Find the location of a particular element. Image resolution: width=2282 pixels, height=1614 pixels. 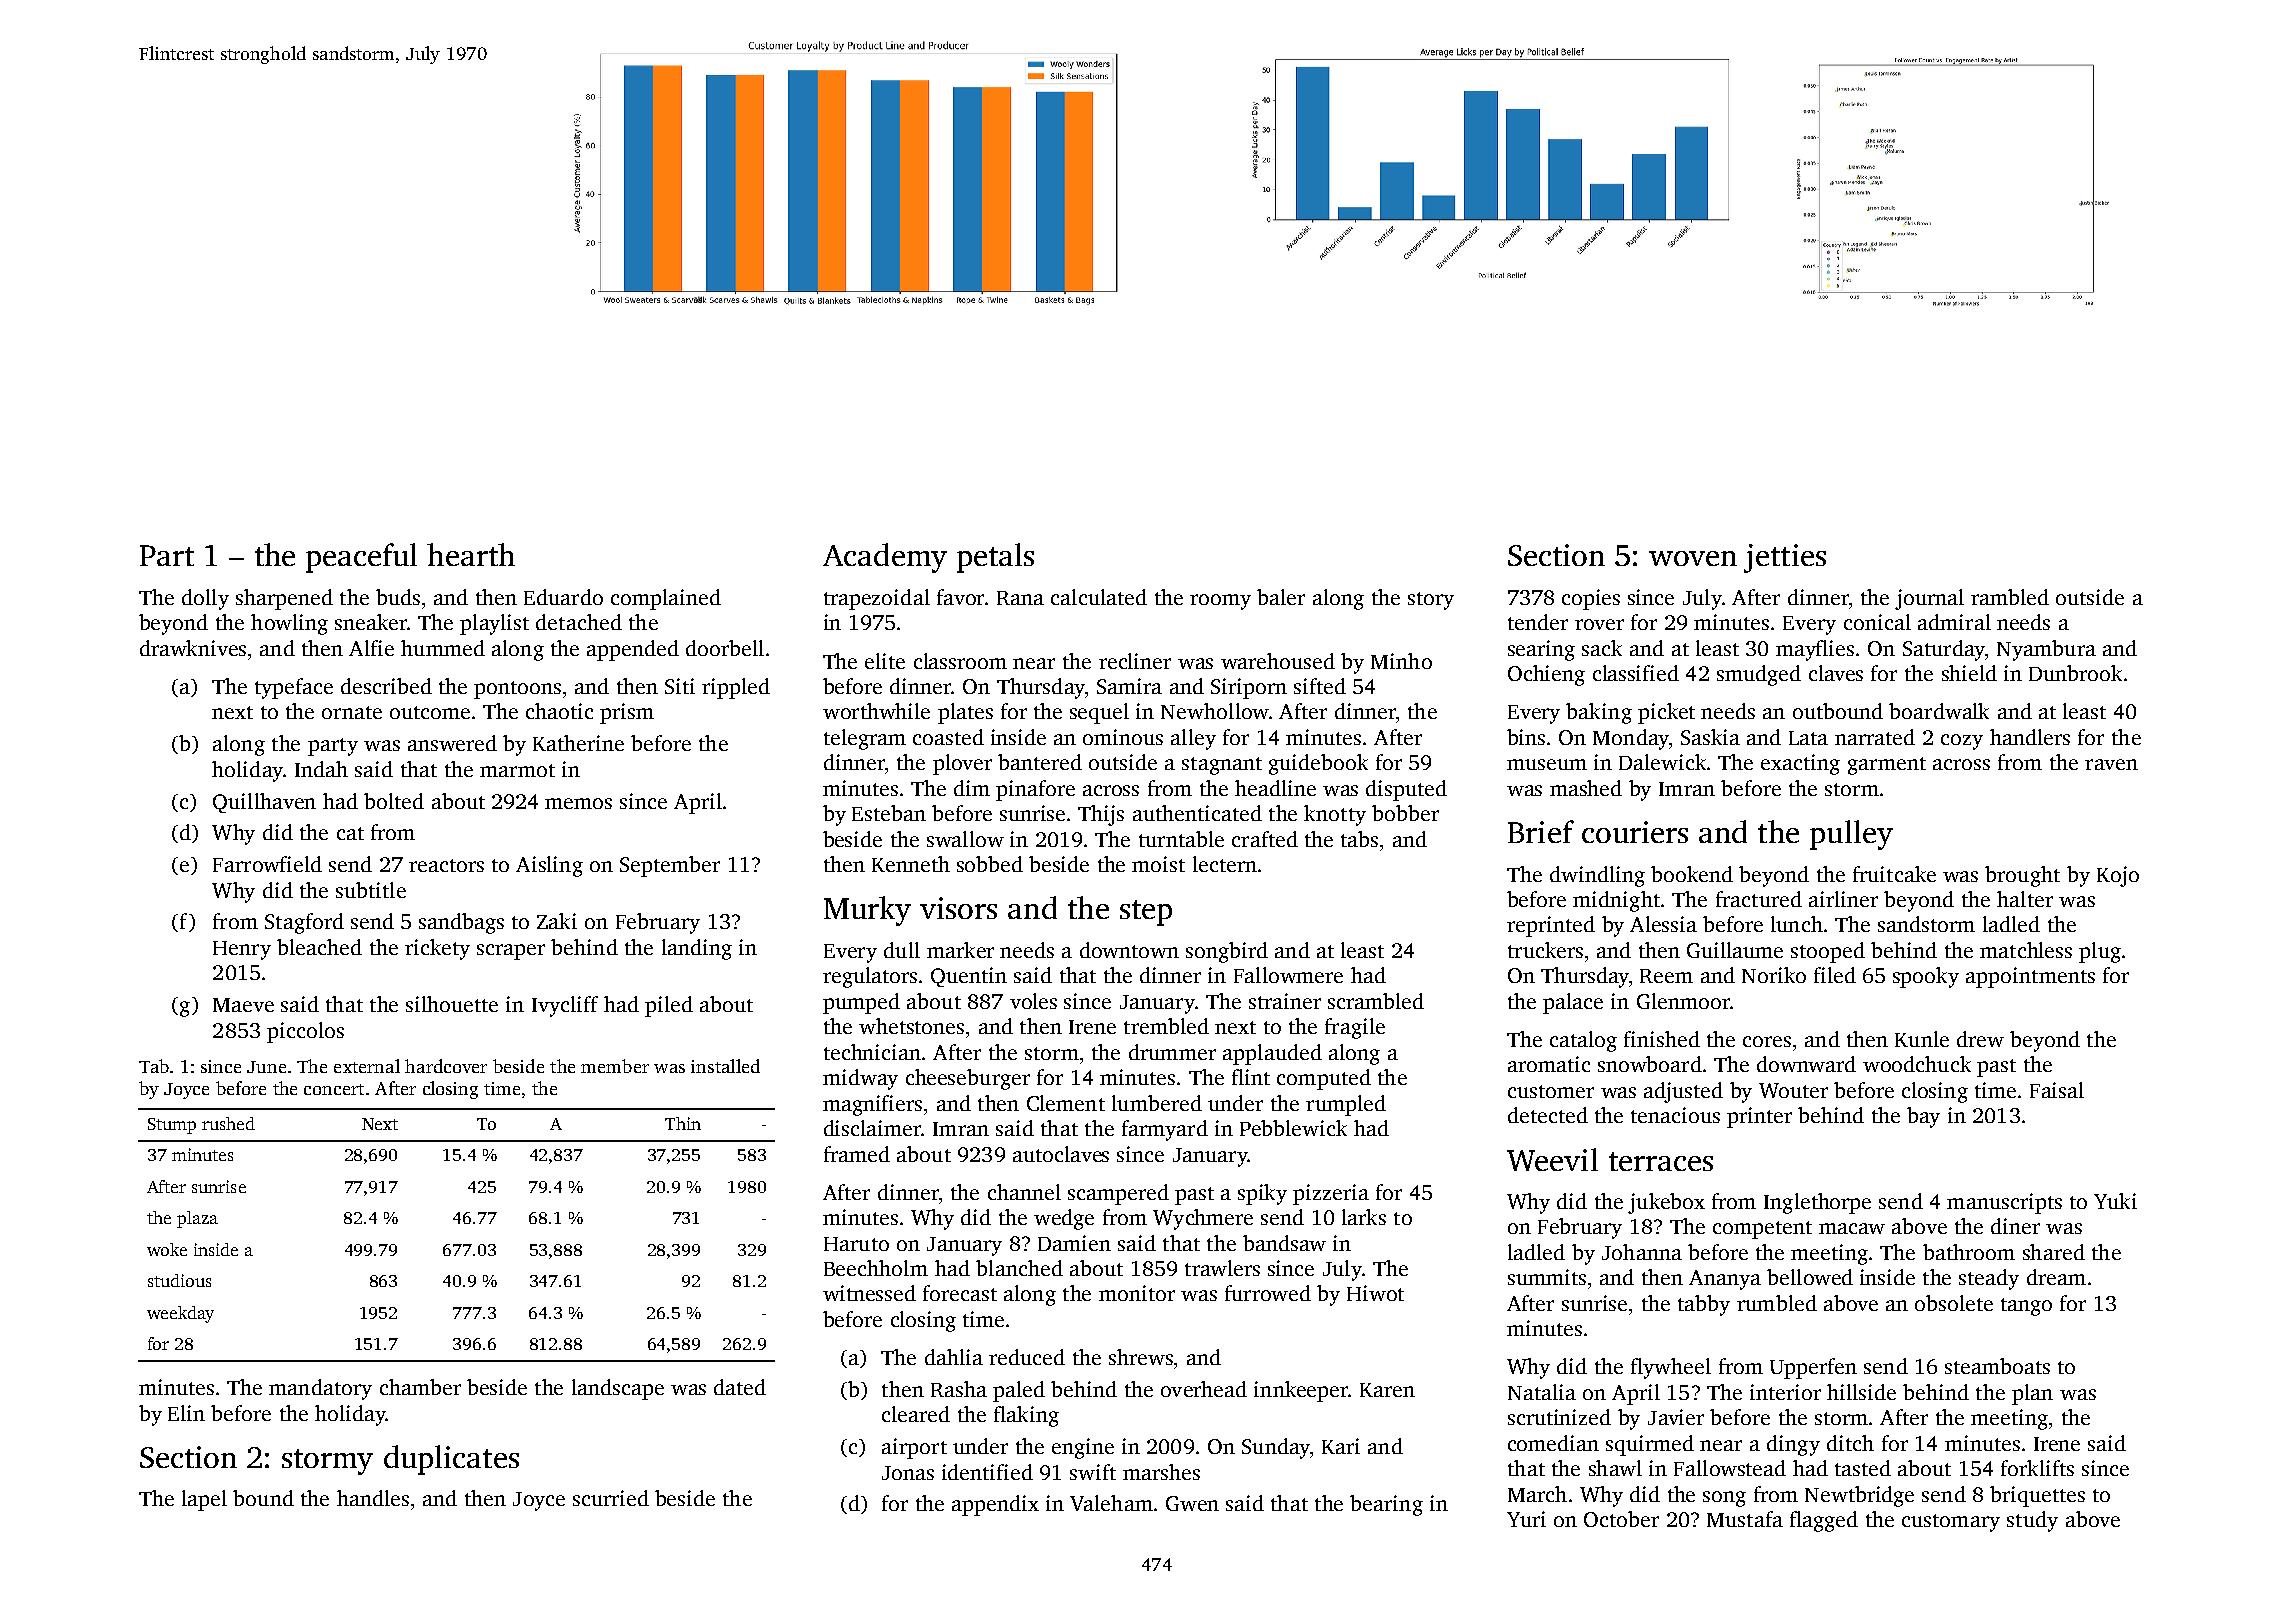

Yuri is located at coordinates (1526, 1519).
